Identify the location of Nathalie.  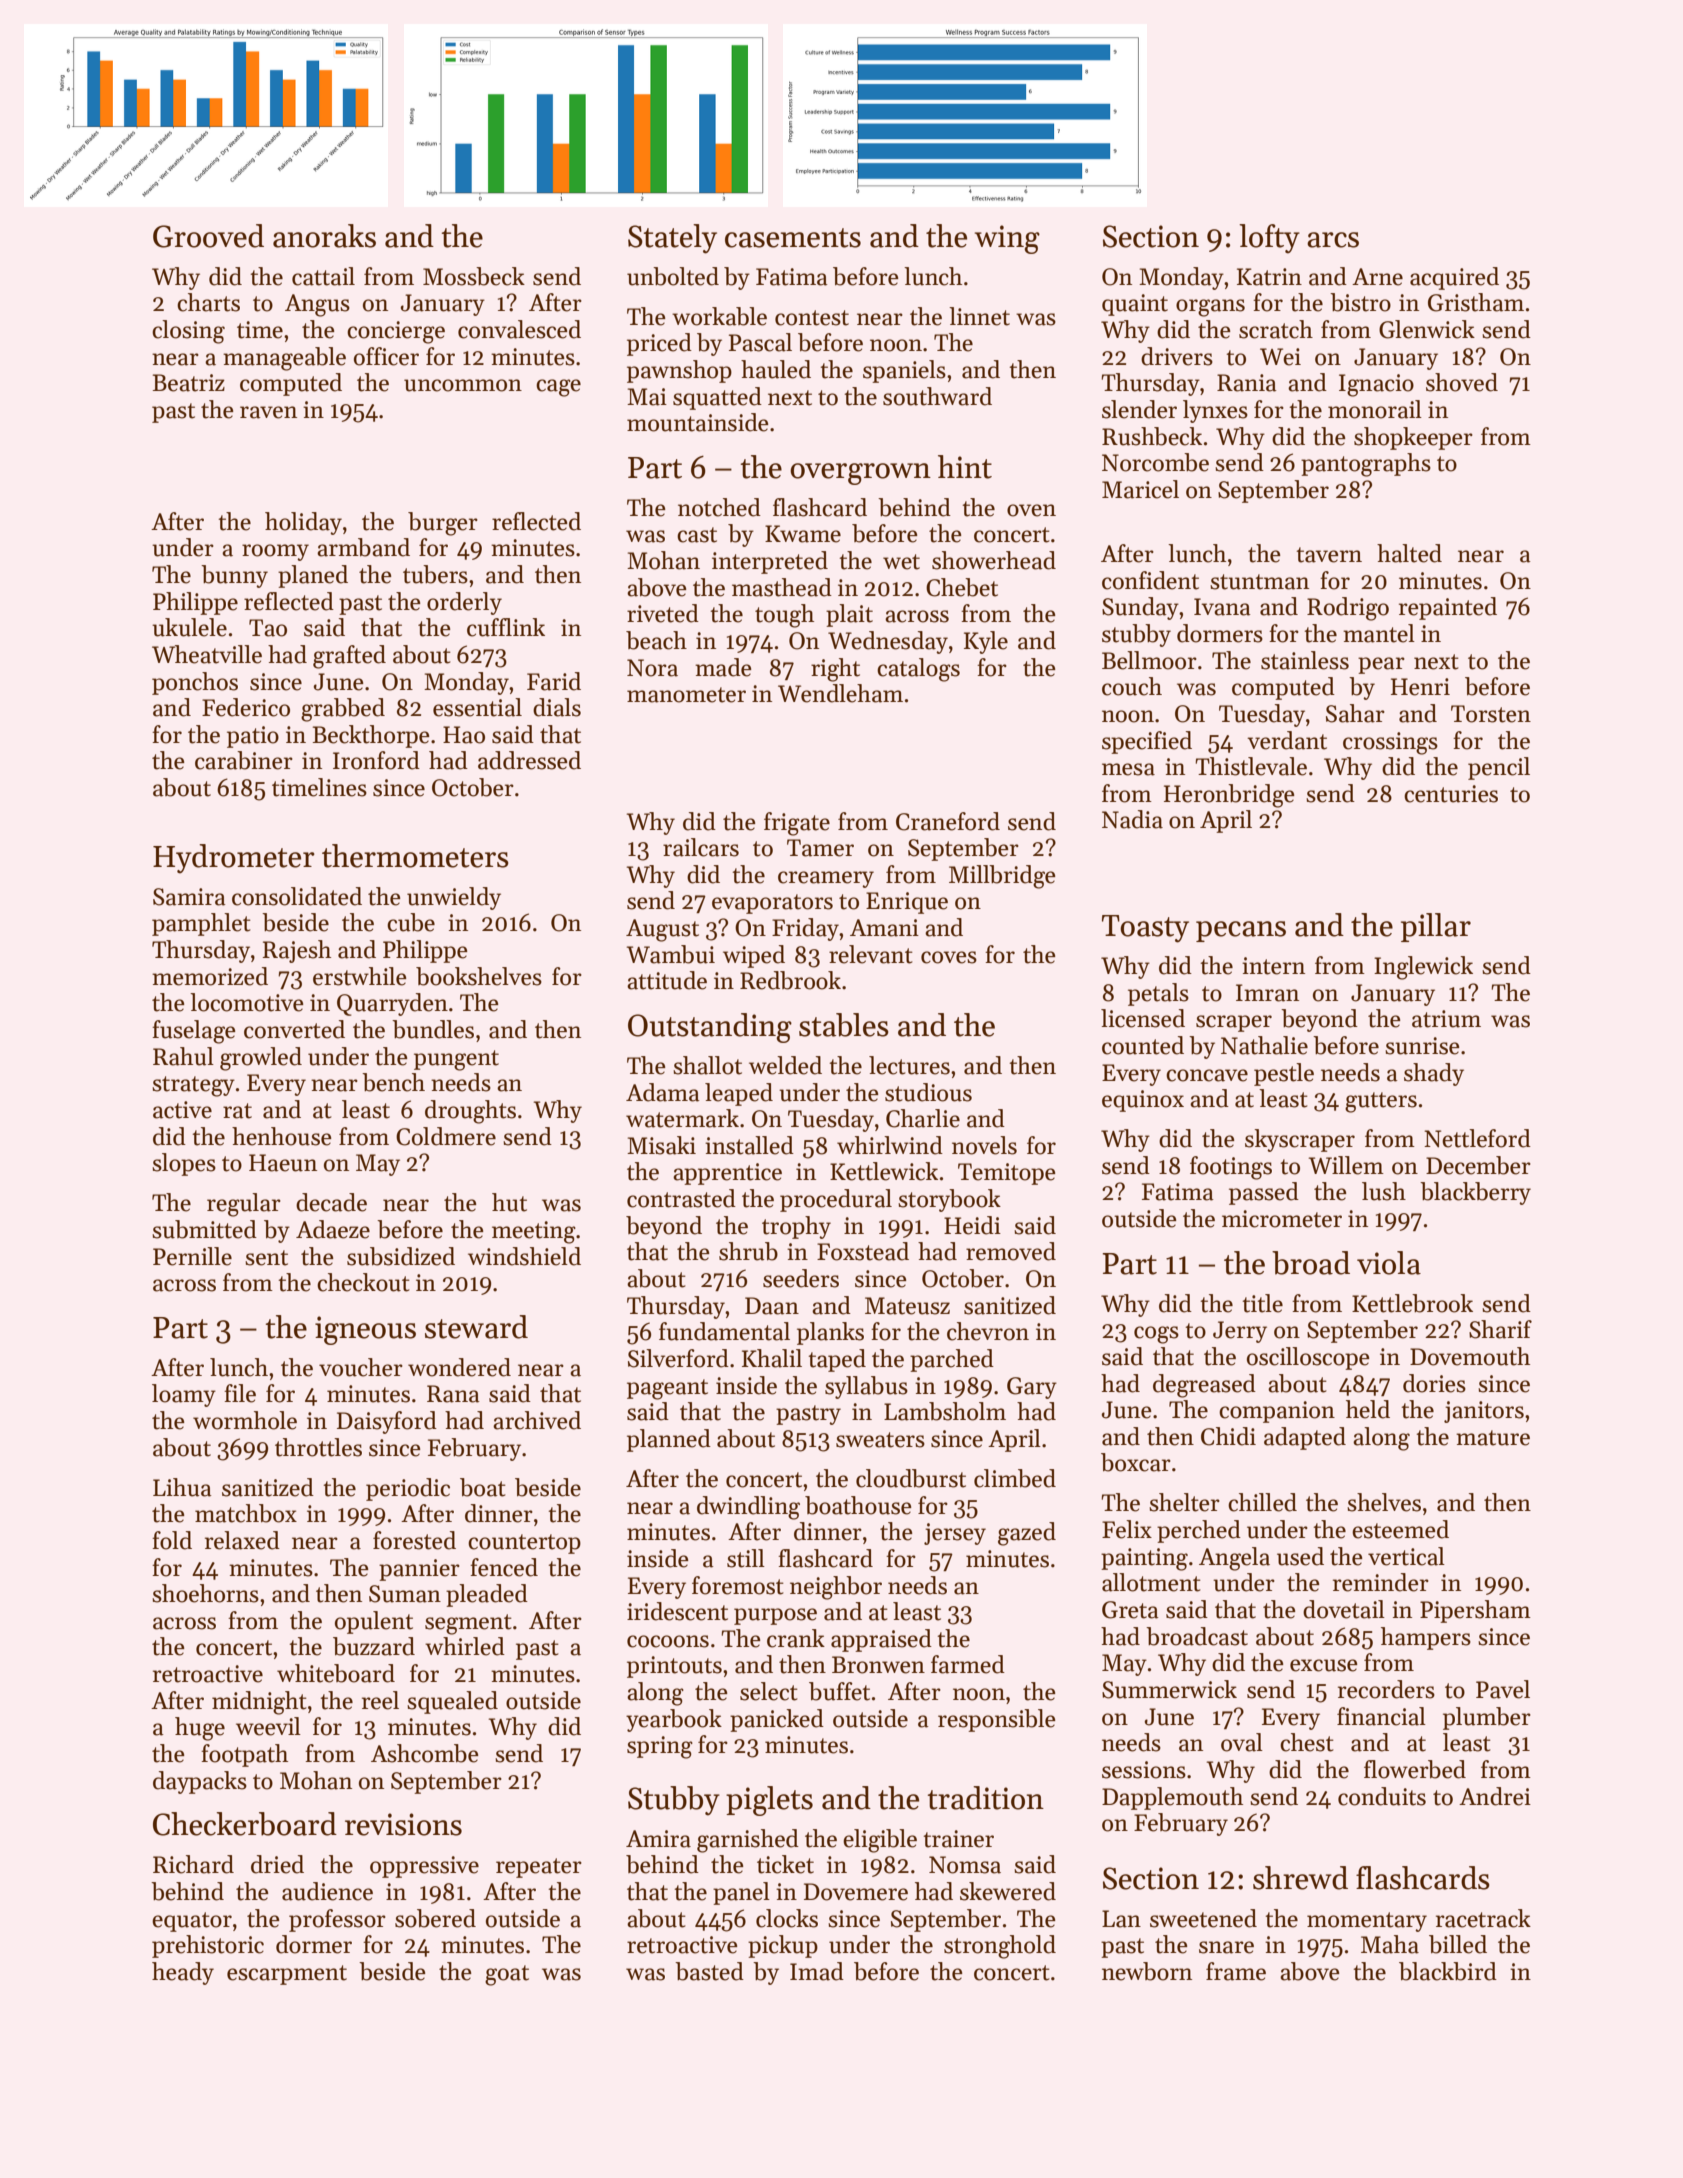
(1264, 1045).
